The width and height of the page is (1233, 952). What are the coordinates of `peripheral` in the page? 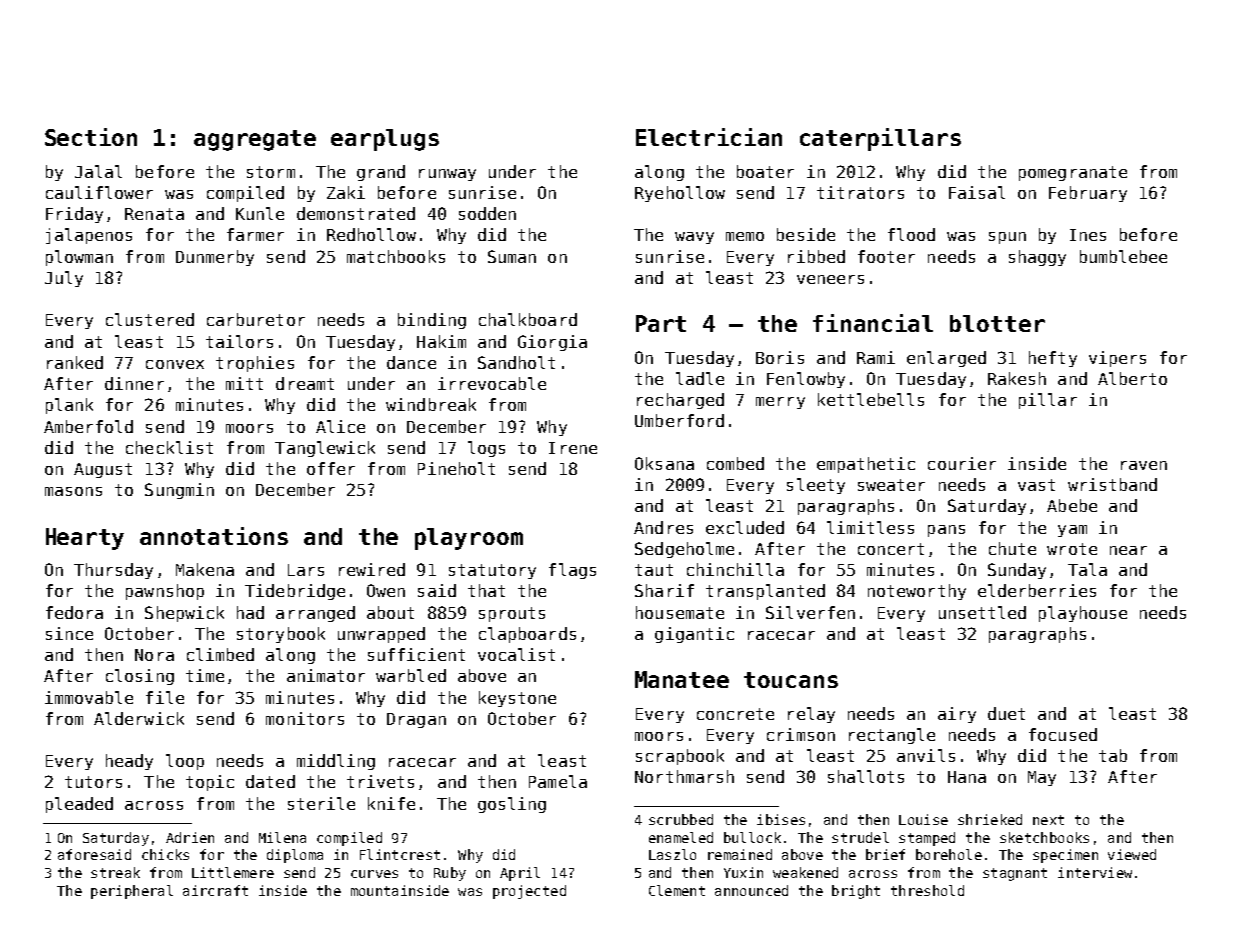 It's located at (132, 892).
